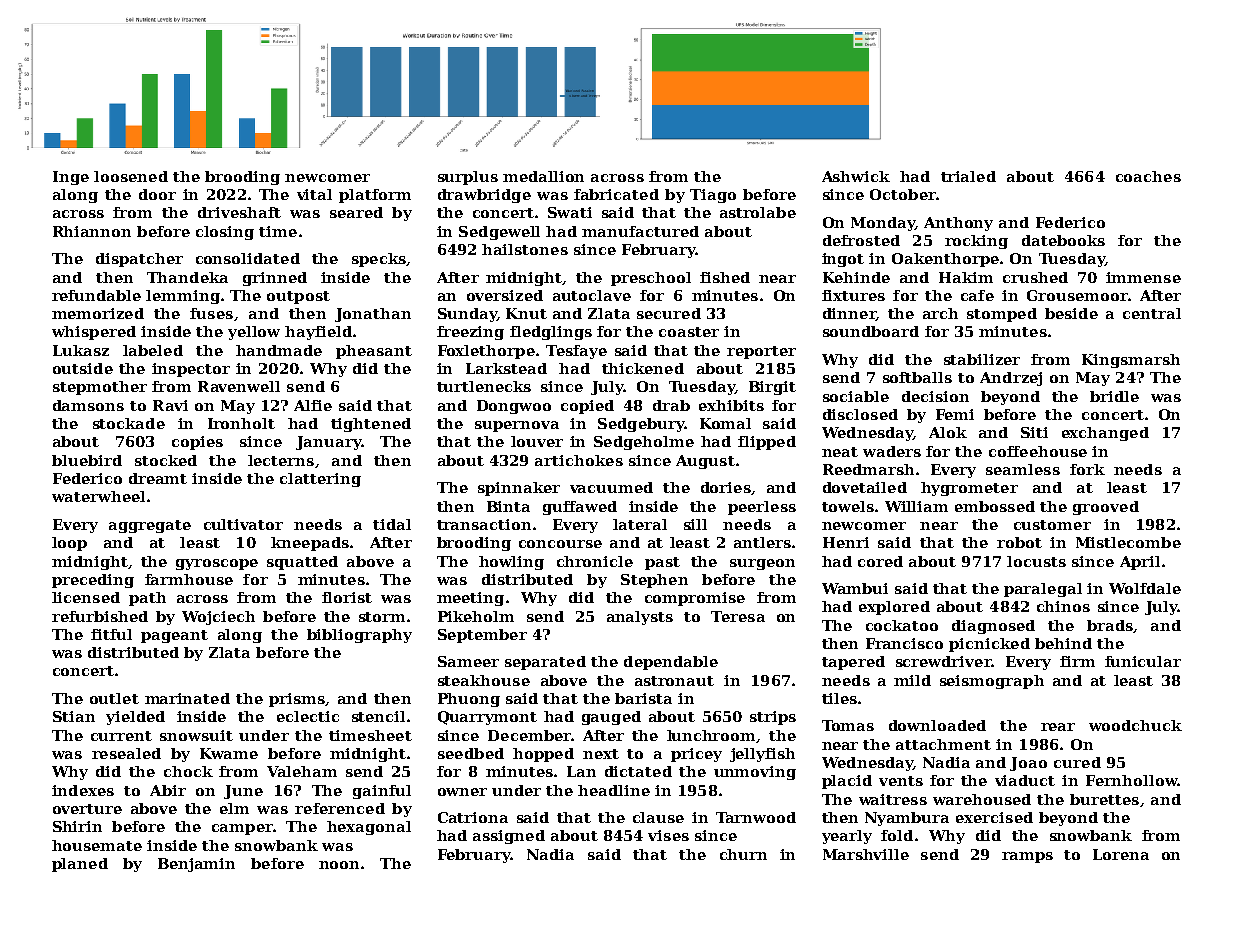  I want to click on central, so click(1152, 313).
